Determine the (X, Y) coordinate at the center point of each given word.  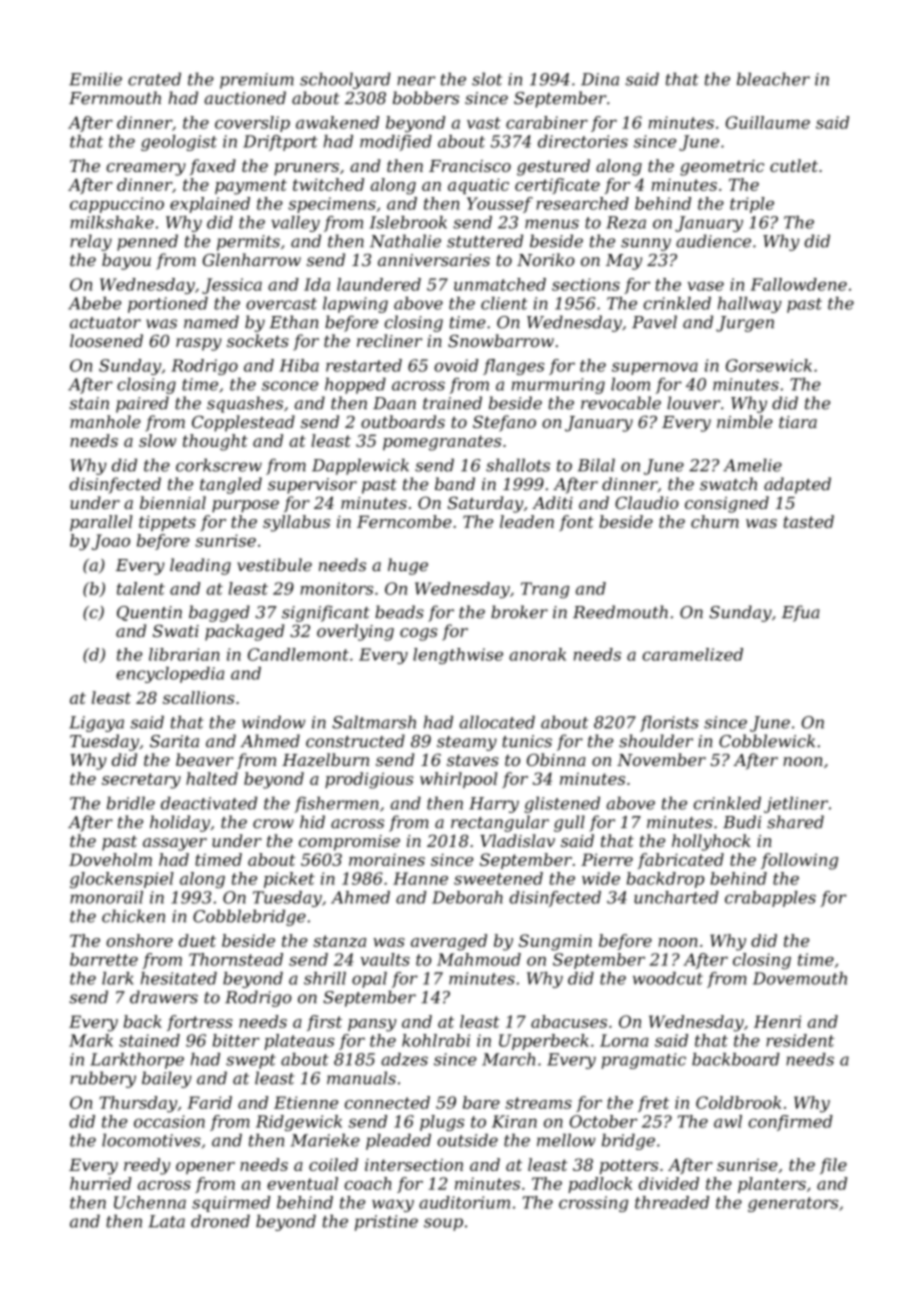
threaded (672, 1202)
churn (715, 521)
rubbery (103, 1079)
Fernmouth (115, 98)
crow (273, 824)
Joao (111, 542)
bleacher (773, 79)
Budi (742, 822)
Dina (600, 79)
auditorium (464, 1202)
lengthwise (458, 656)
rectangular (500, 823)
